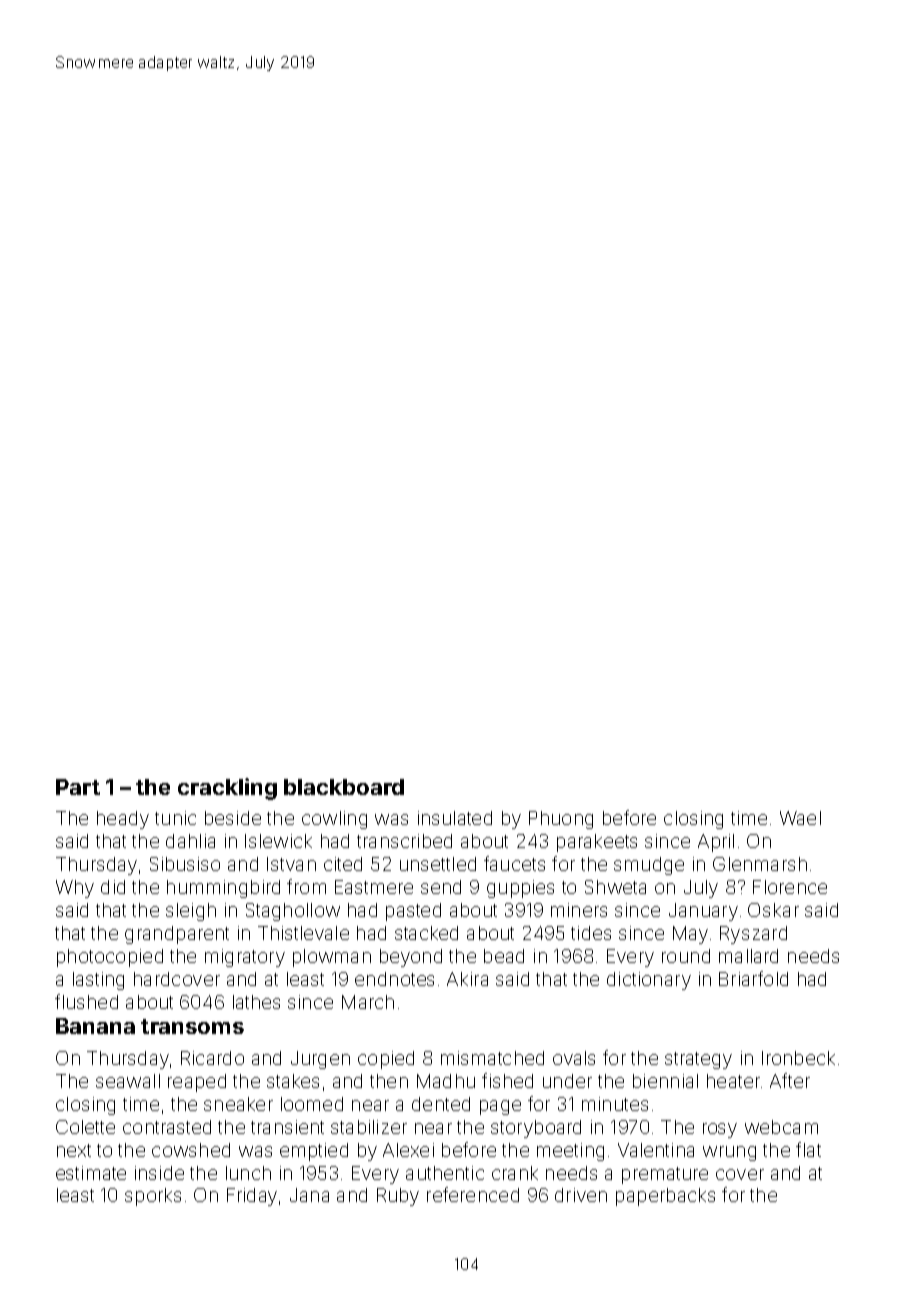  I want to click on migratory, so click(245, 958).
